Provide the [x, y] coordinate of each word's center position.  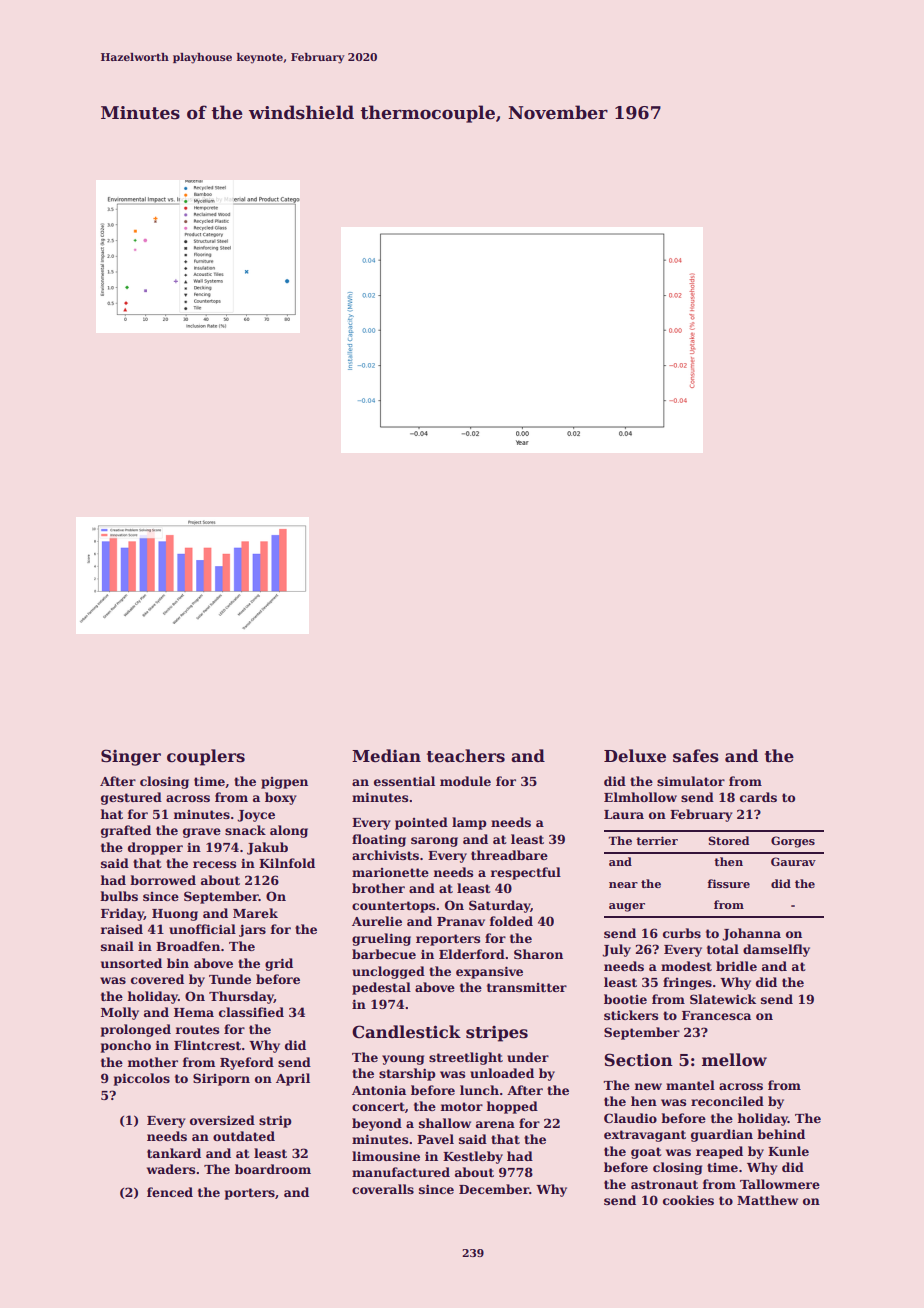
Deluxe [635, 756]
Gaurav [793, 861]
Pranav [461, 921]
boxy [281, 798]
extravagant [645, 1136]
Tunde [230, 979]
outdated [244, 1136]
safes [696, 756]
